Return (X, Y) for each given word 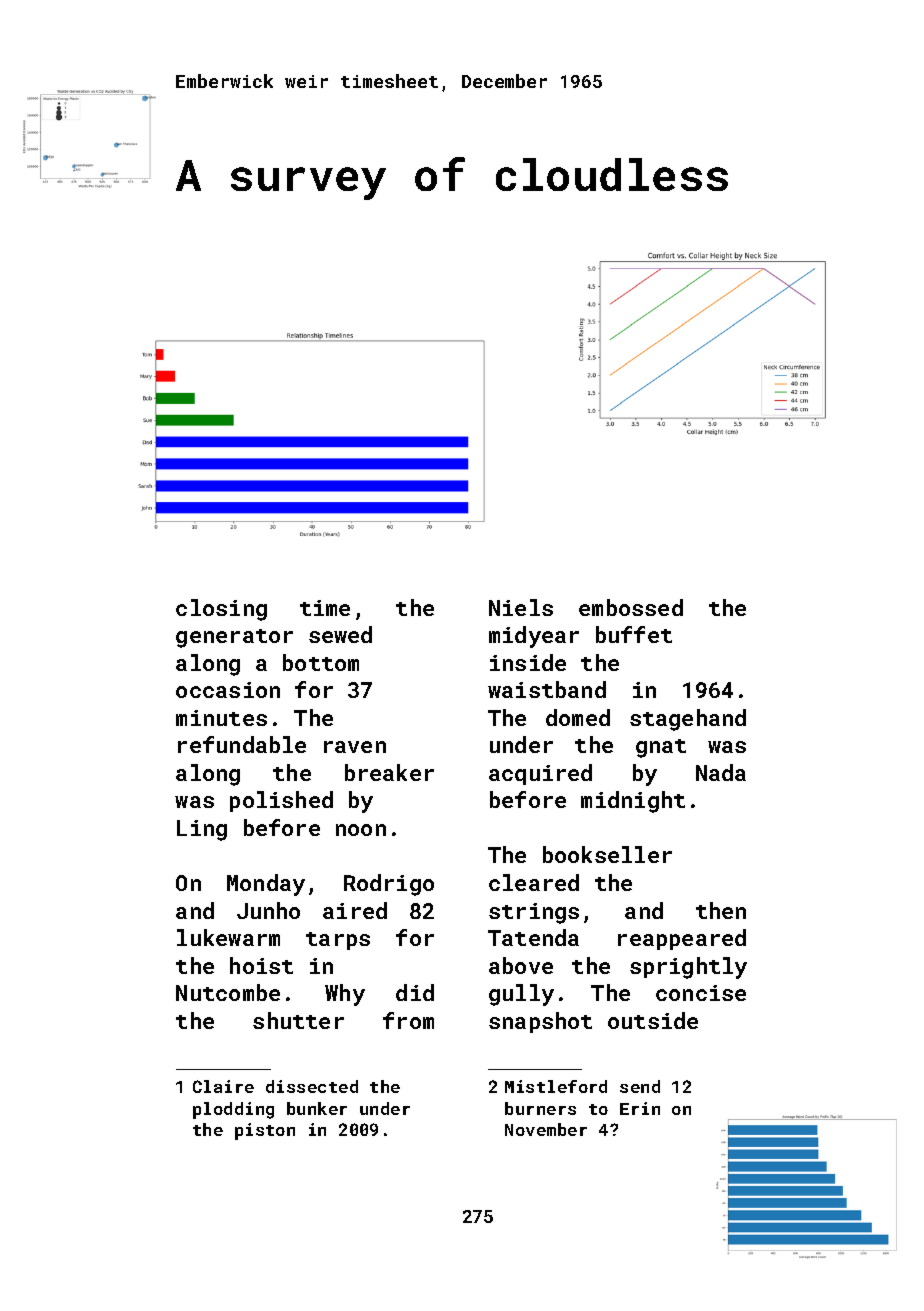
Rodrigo (389, 885)
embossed (631, 607)
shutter (298, 1020)
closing (221, 610)
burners (540, 1108)
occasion (228, 690)
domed (578, 717)
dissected (312, 1086)
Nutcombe (228, 992)
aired (355, 910)
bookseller (607, 854)
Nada (721, 772)
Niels (521, 607)
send (640, 1086)
